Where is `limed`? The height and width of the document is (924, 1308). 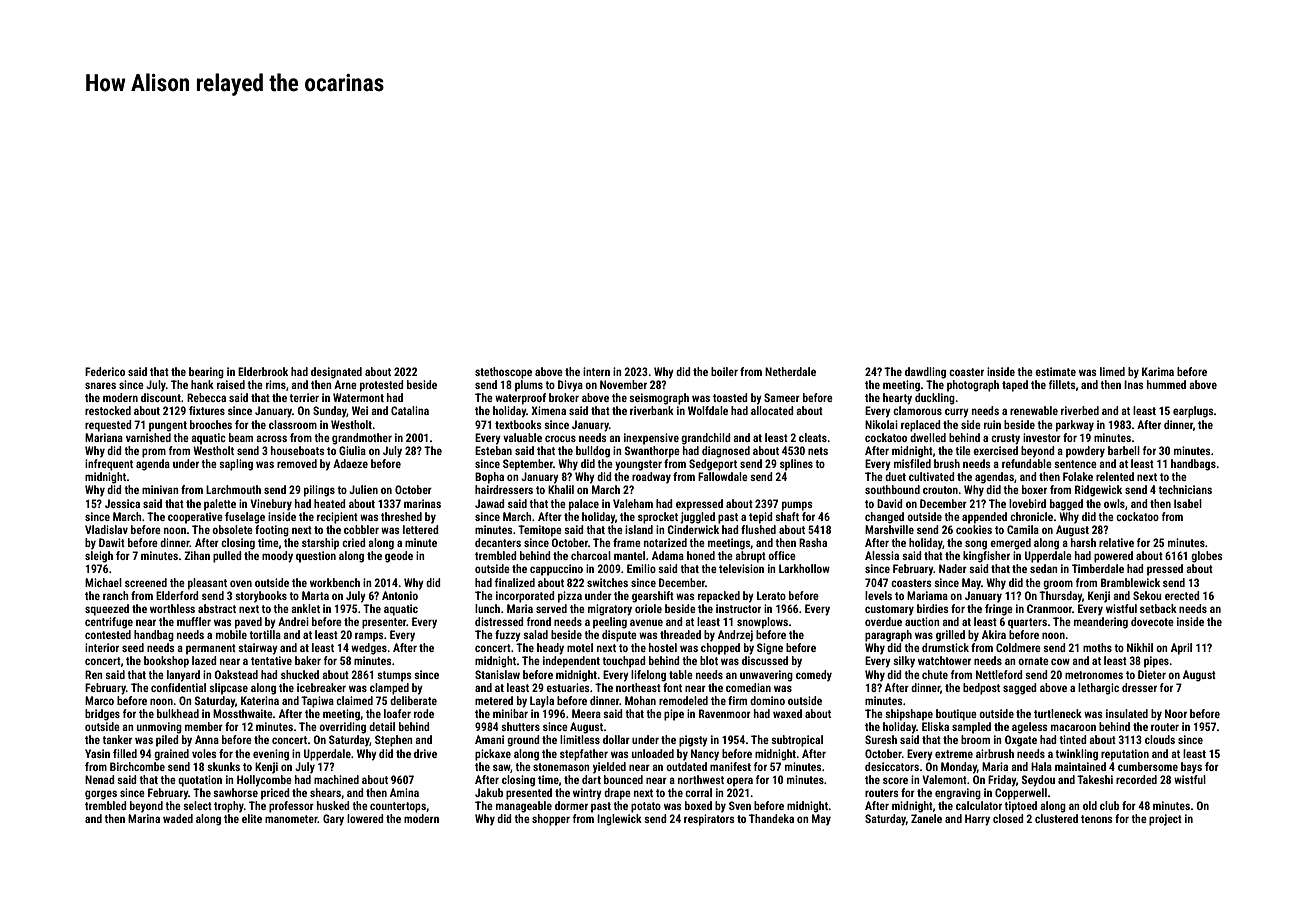
limed is located at coordinates (1112, 371).
